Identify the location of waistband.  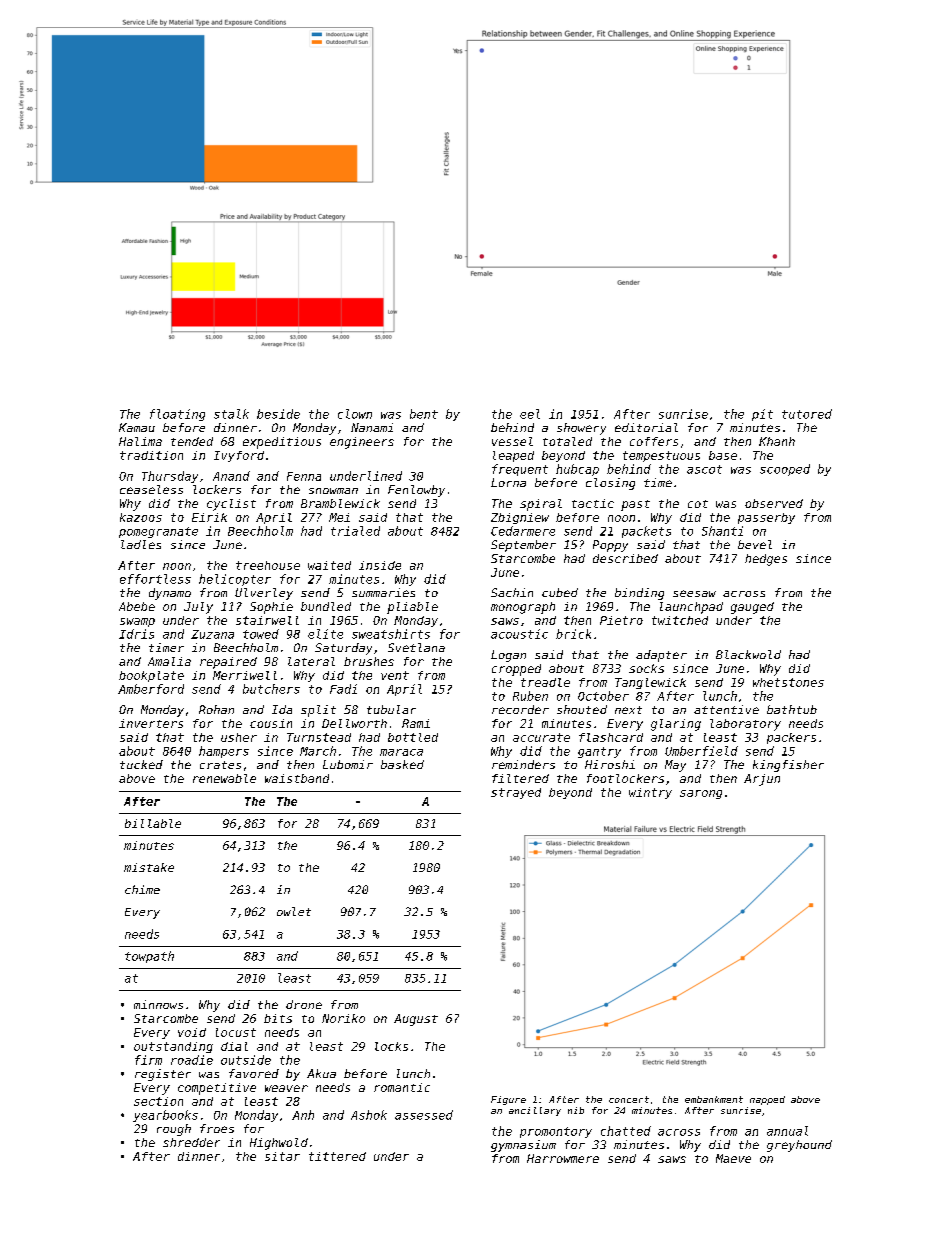
(297, 778).
